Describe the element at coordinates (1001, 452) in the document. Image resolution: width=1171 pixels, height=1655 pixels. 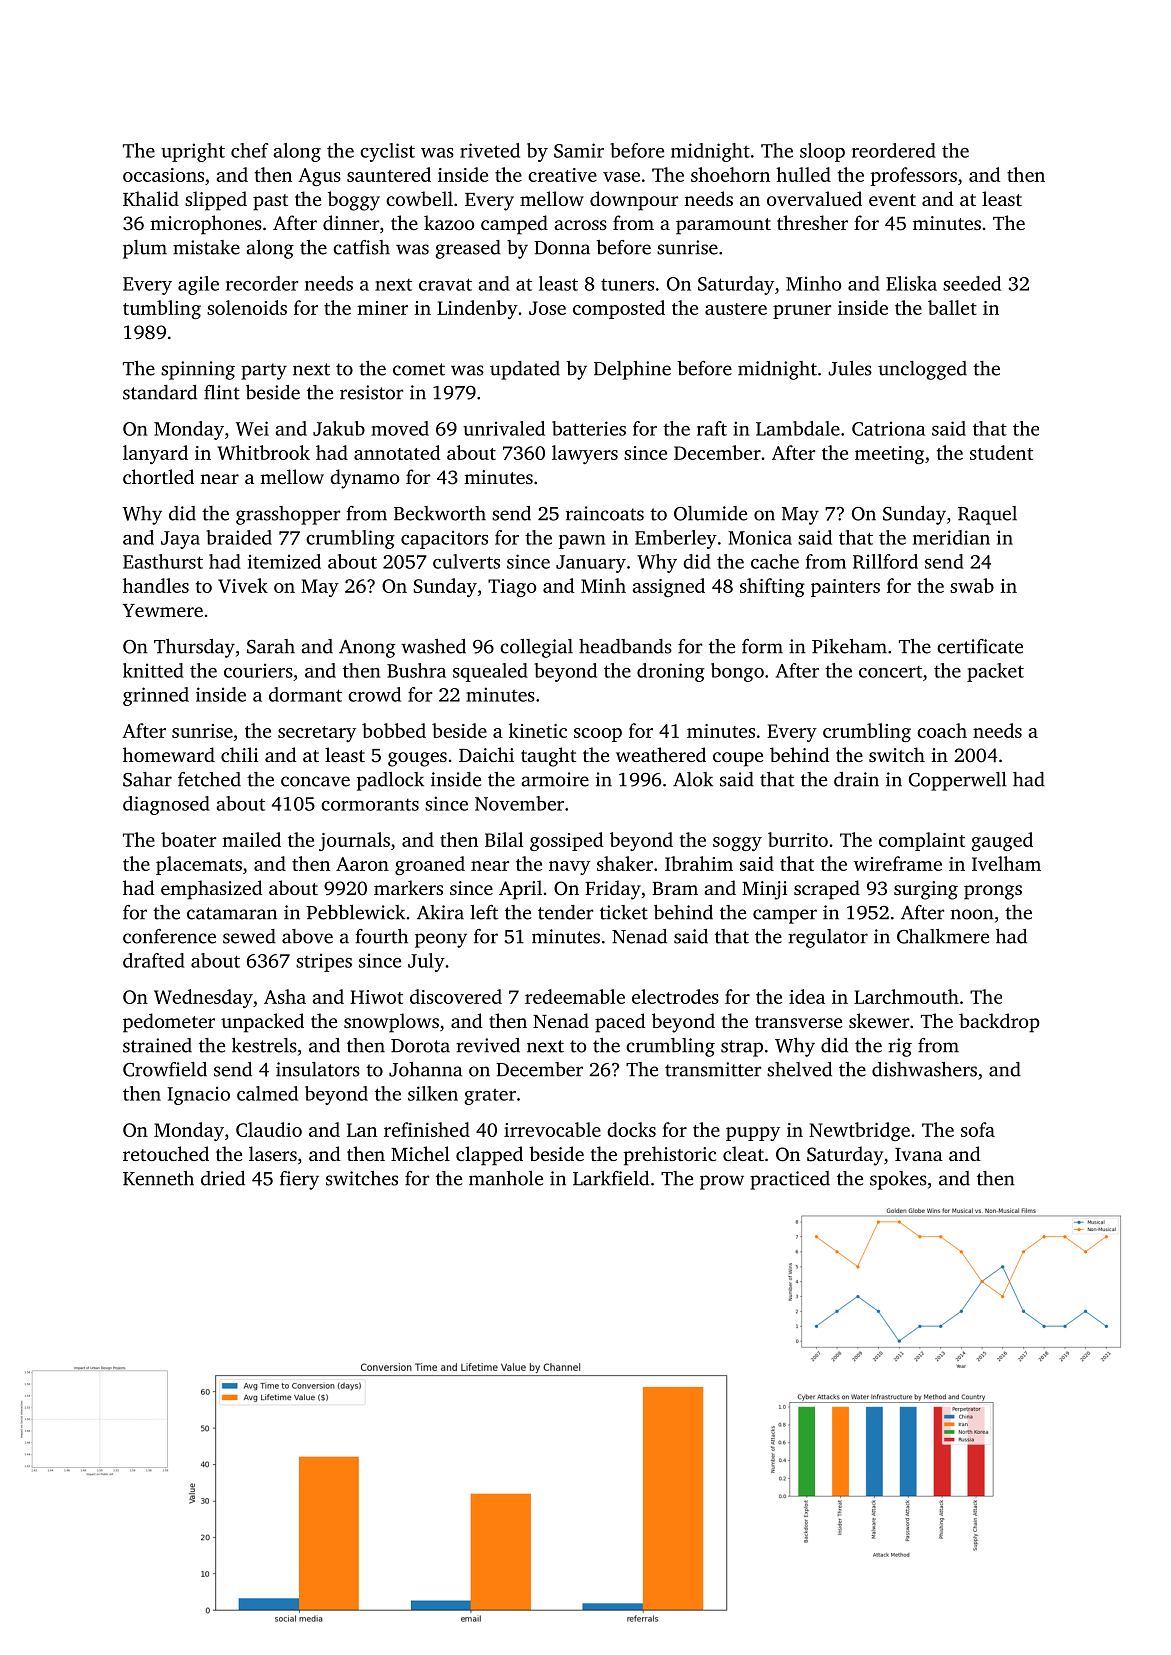
I see `student` at that location.
